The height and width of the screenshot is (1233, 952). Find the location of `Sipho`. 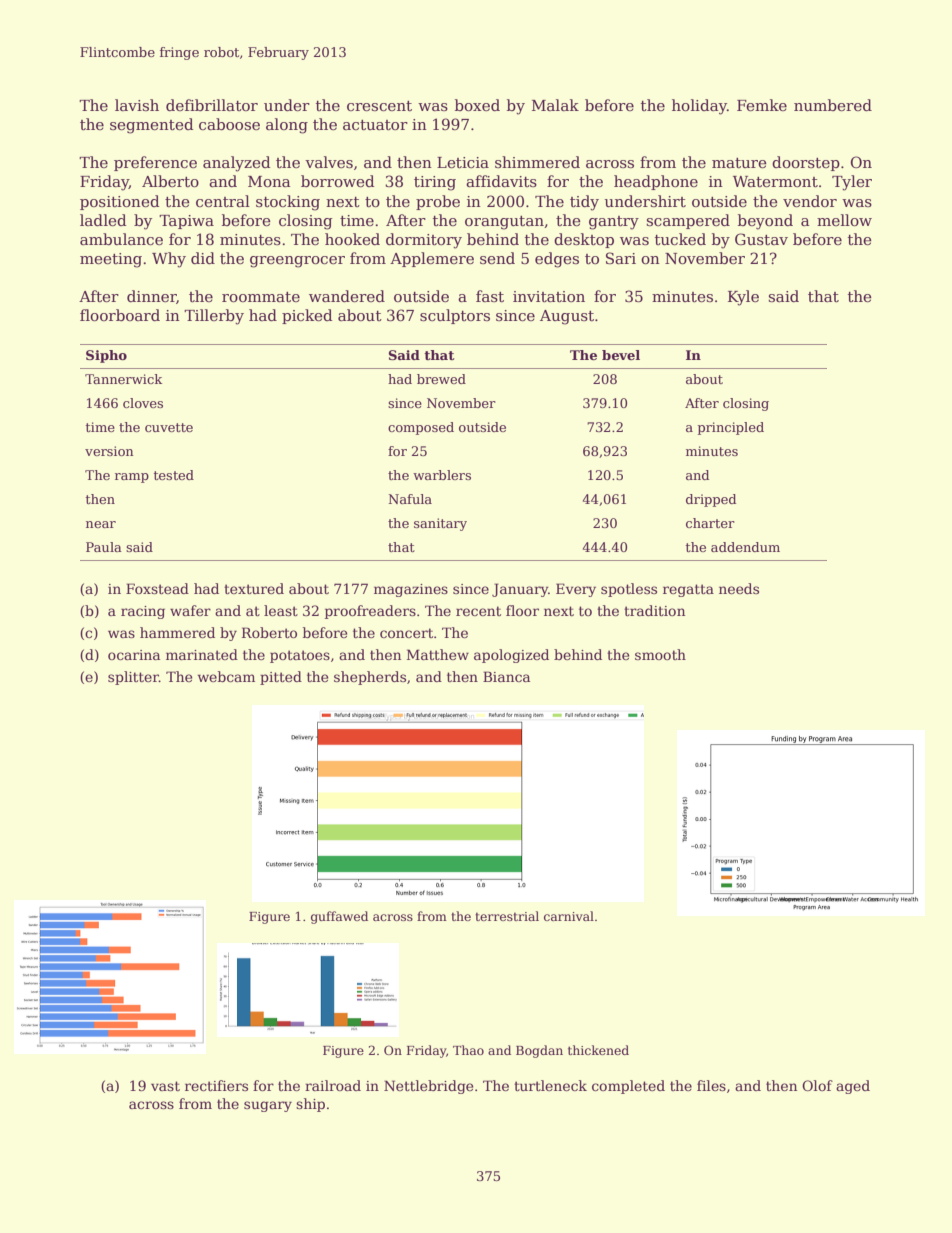

Sipho is located at coordinates (106, 356).
